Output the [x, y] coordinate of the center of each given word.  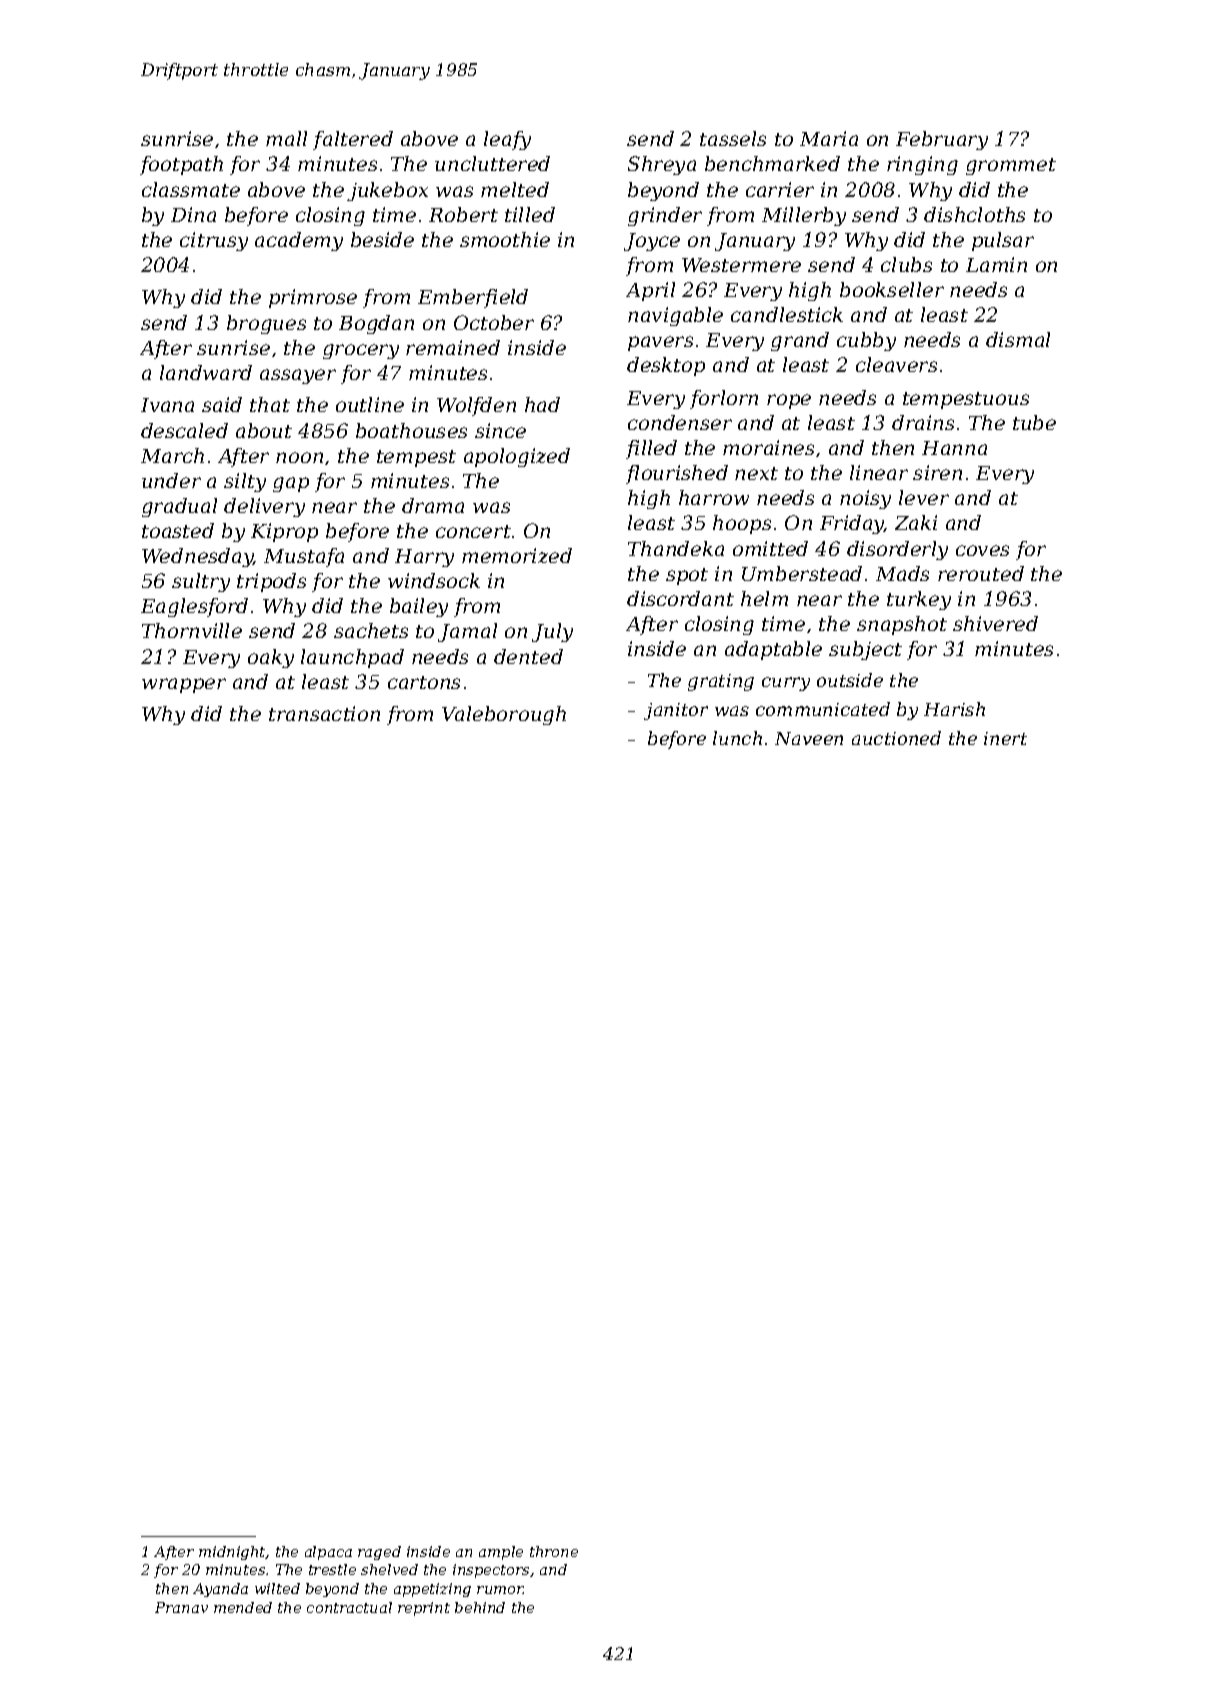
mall [286, 138]
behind [480, 1607]
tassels [733, 138]
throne [554, 1551]
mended [243, 1607]
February [942, 140]
